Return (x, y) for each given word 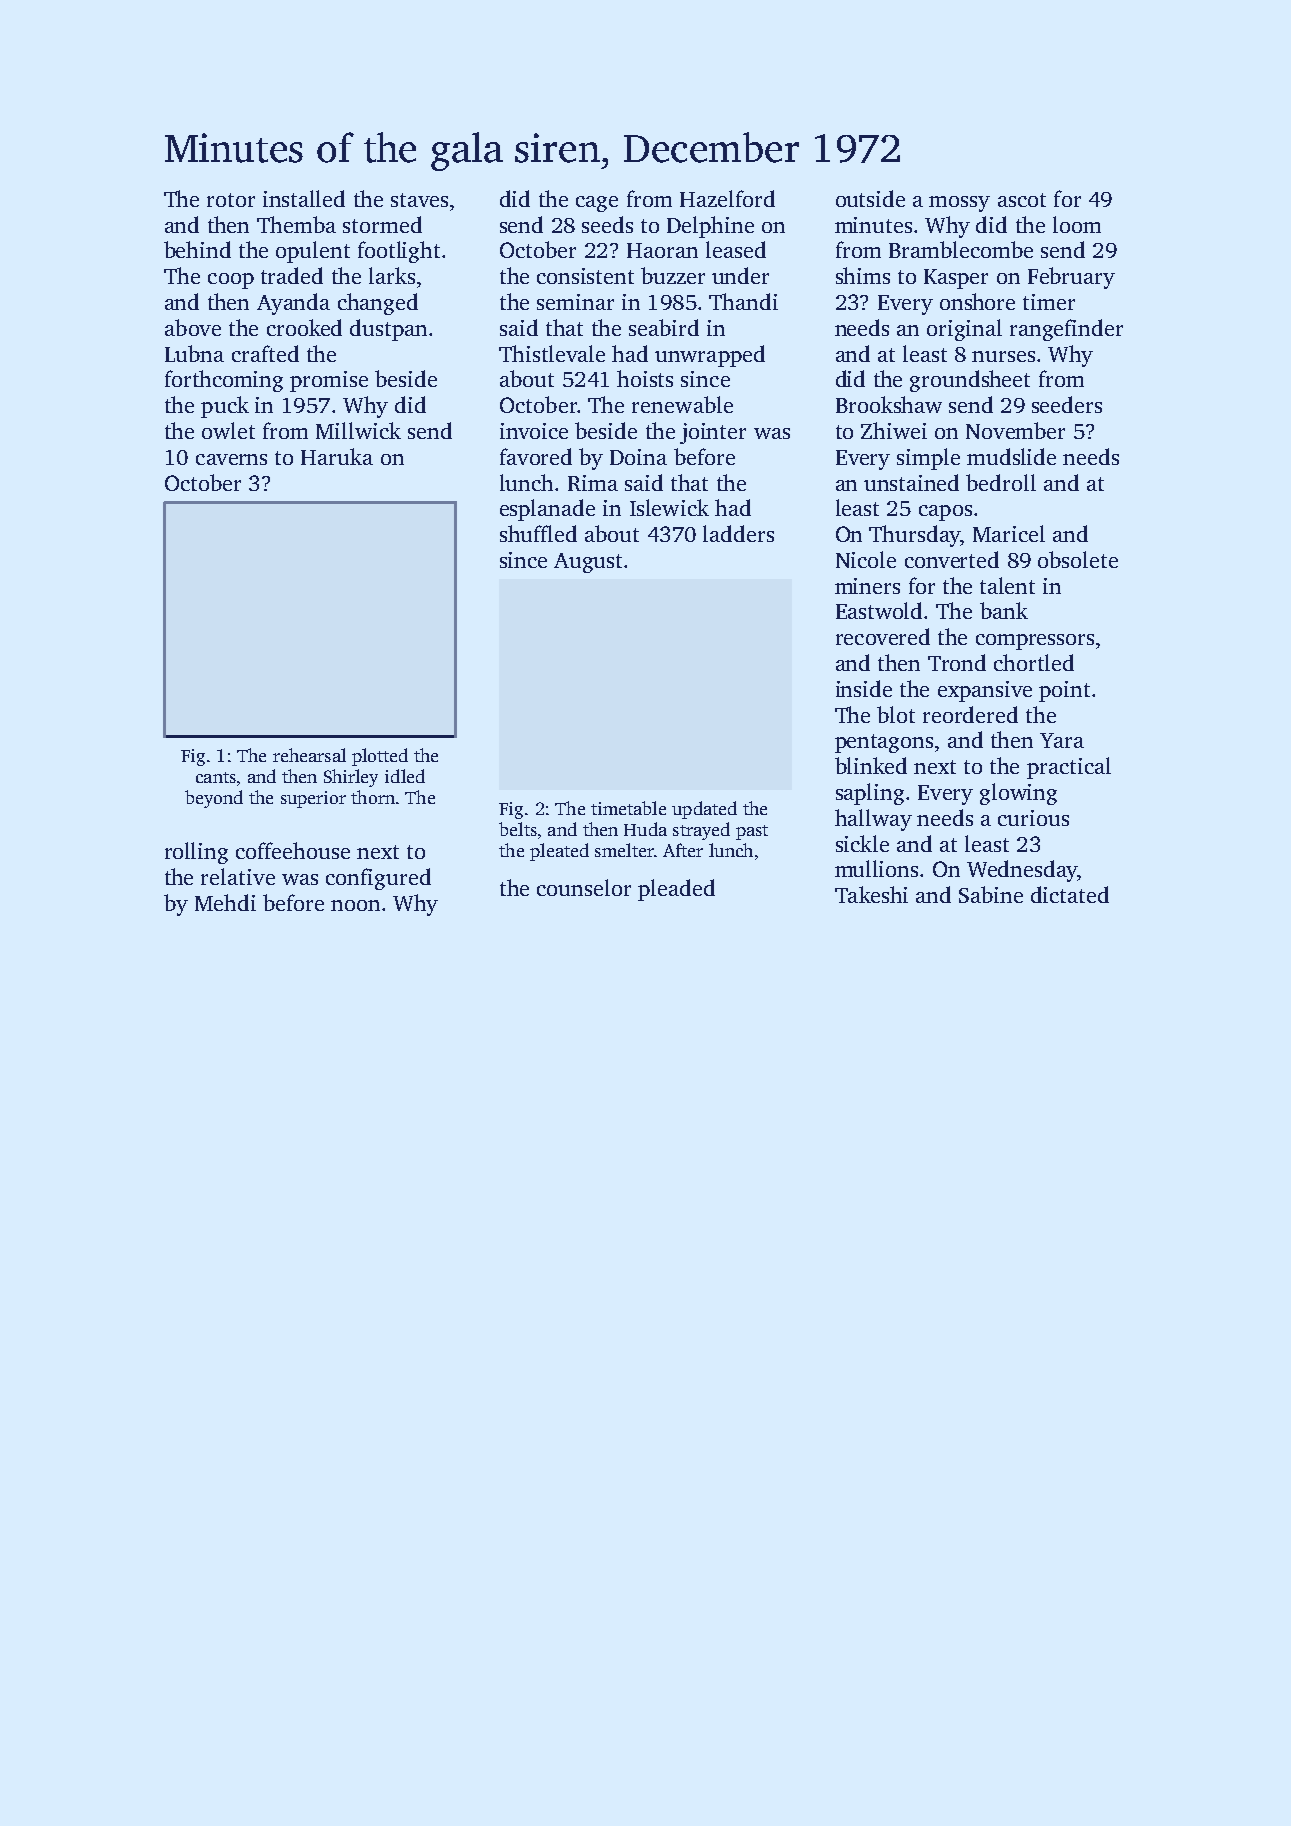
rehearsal (309, 755)
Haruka (337, 456)
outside (870, 198)
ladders (738, 533)
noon (355, 905)
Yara (1062, 740)
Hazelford (727, 198)
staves (419, 200)
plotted (380, 757)
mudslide (1011, 456)
